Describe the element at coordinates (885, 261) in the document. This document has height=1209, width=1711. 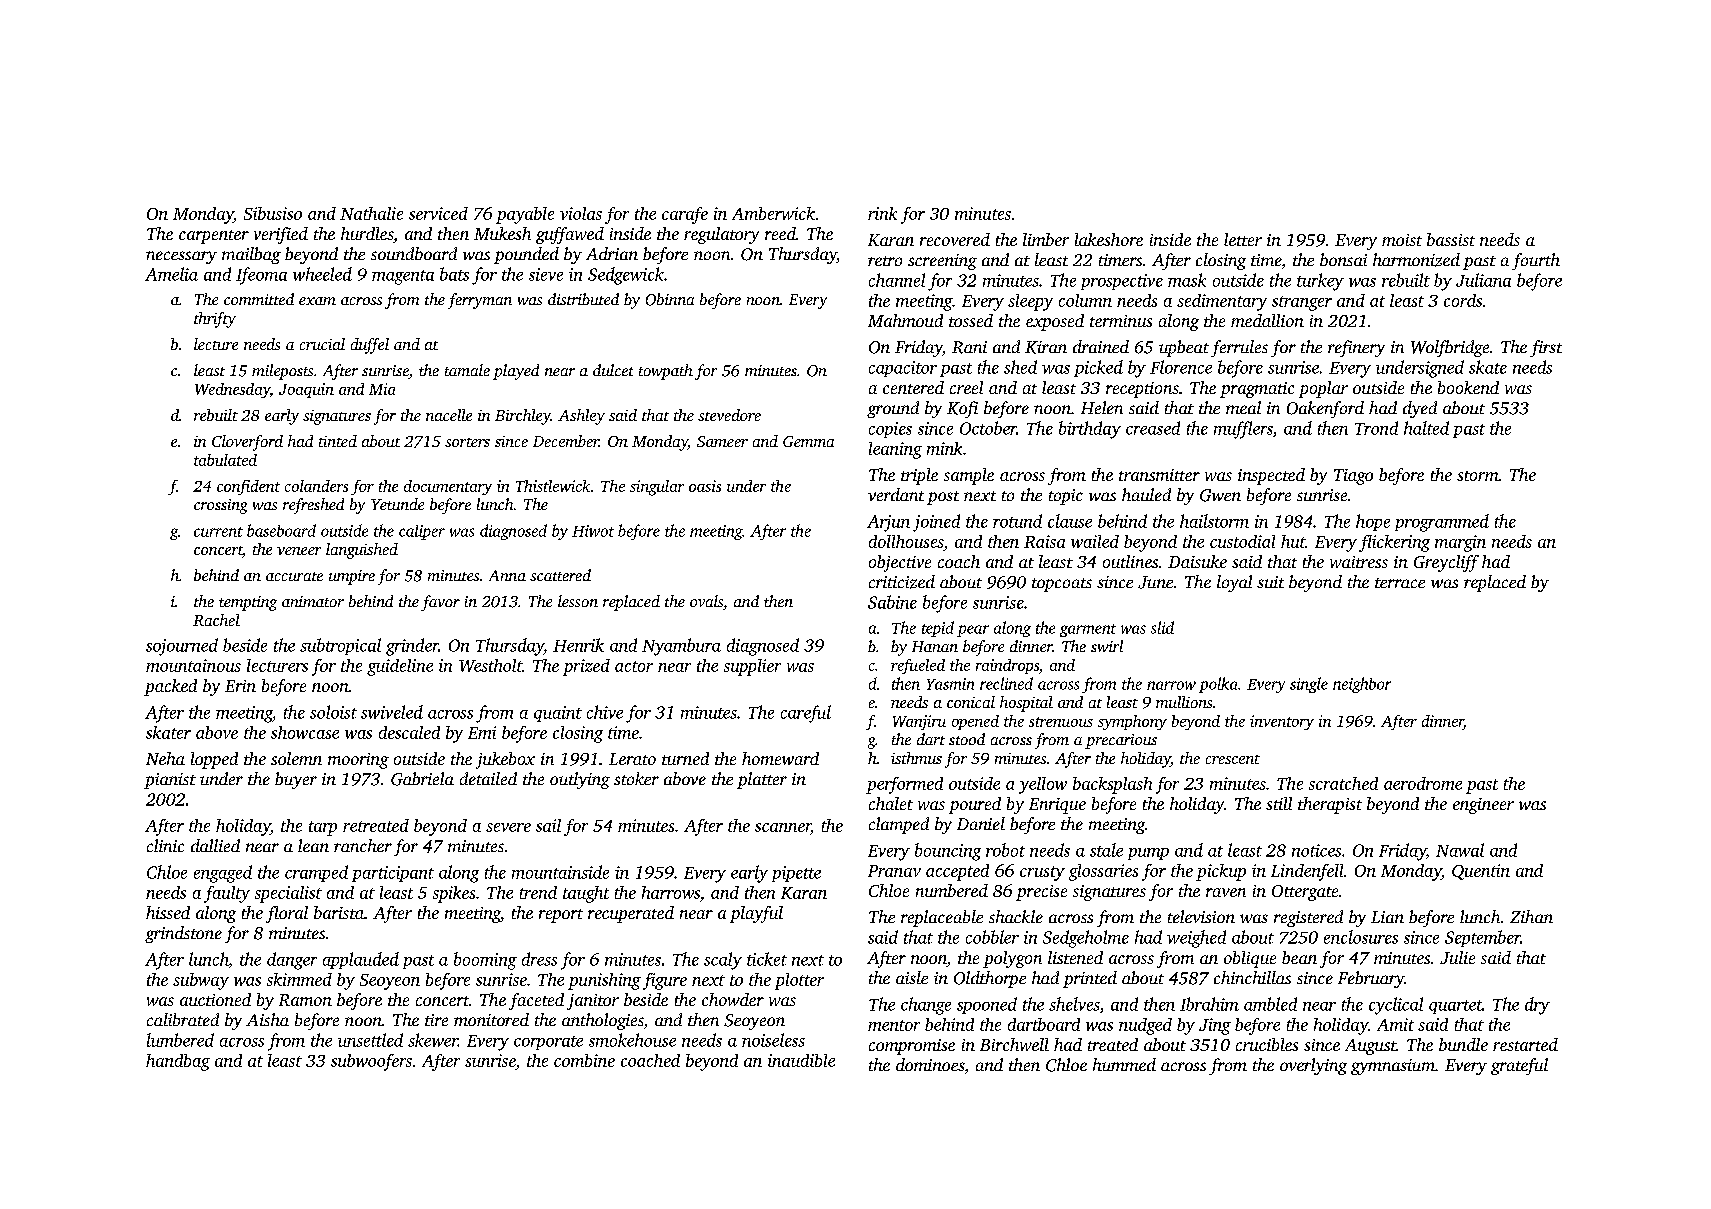
I see `retro` at that location.
